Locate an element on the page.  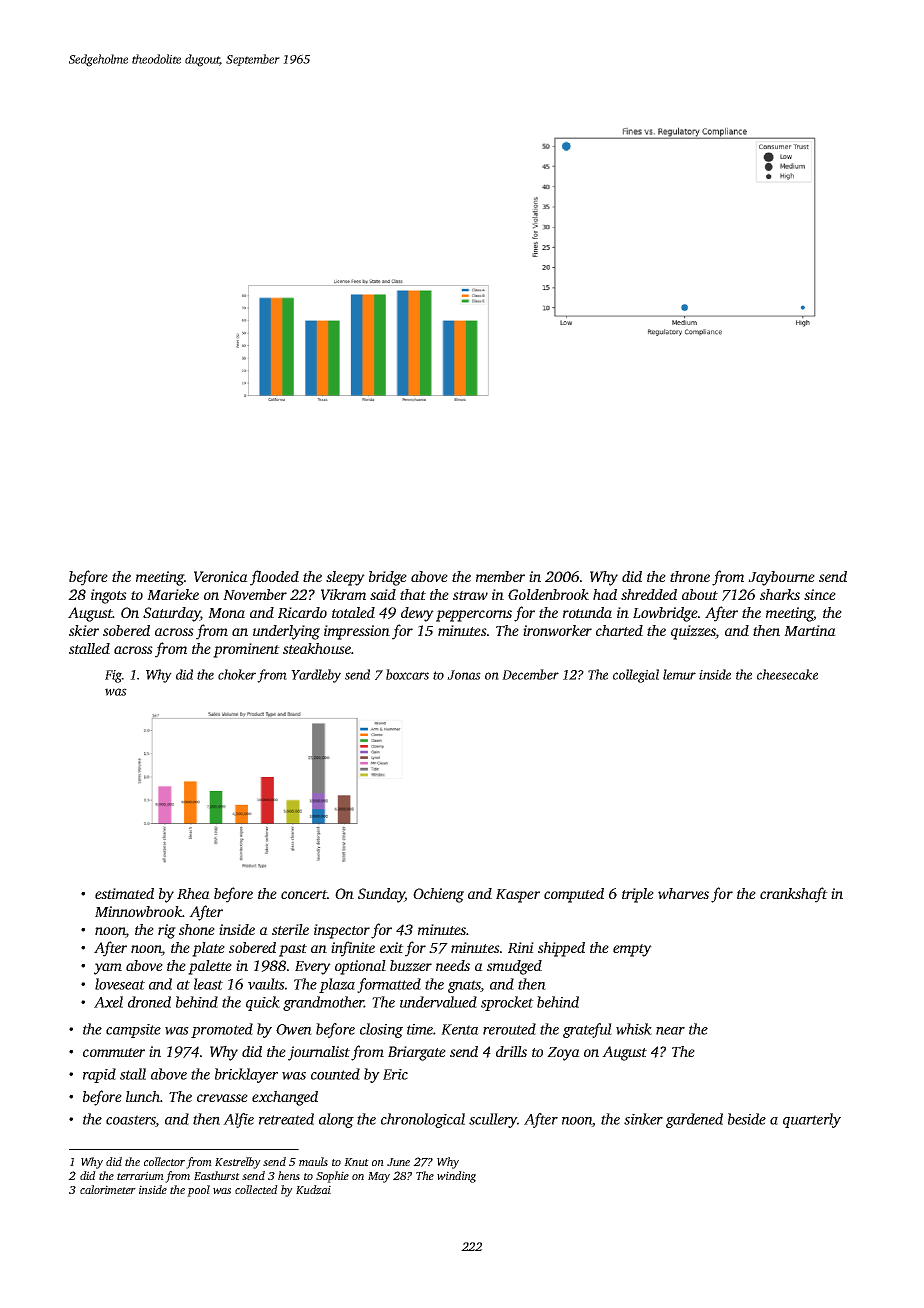
ingots is located at coordinates (109, 596).
